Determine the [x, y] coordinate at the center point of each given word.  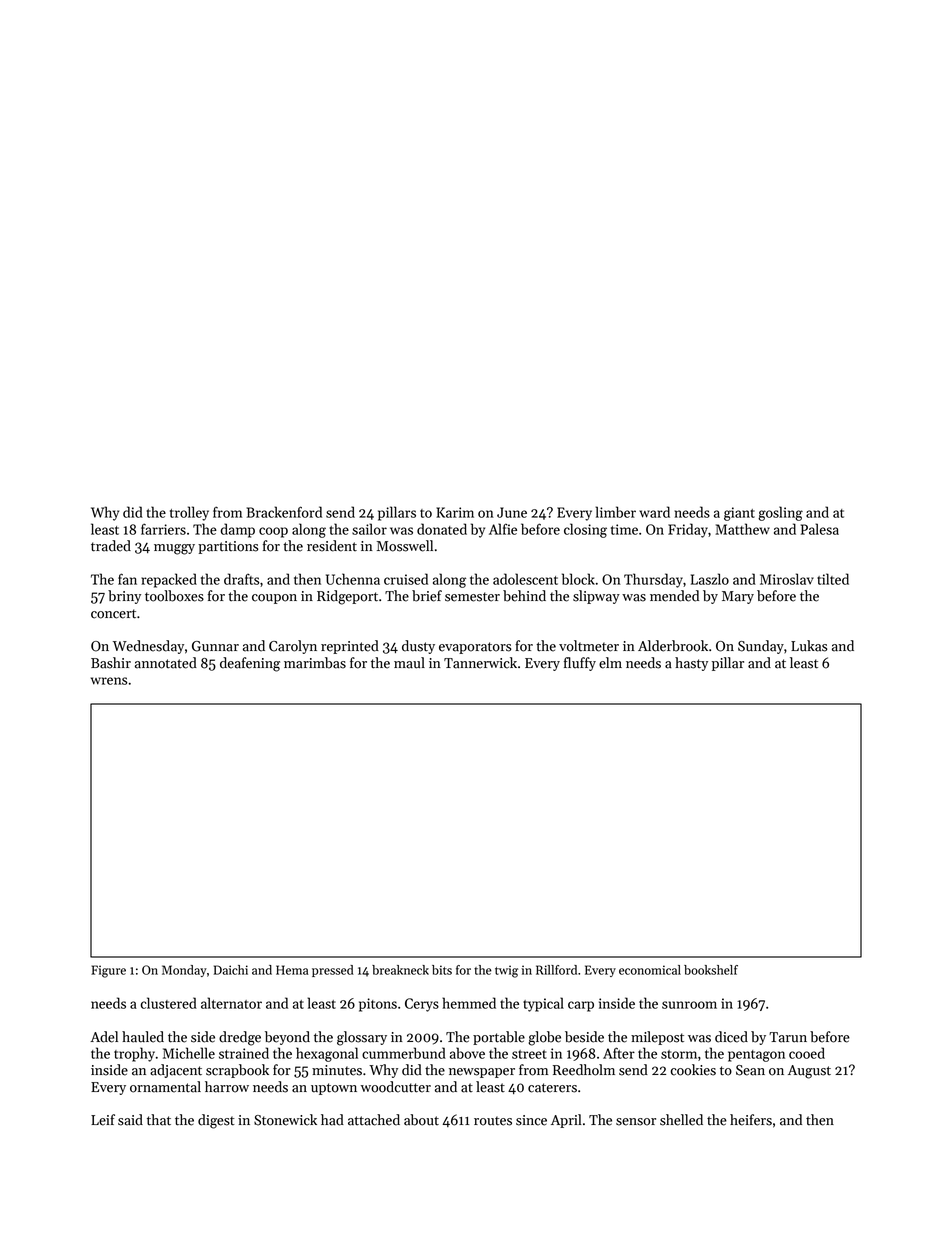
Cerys [422, 1005]
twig [506, 971]
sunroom [689, 1005]
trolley [189, 513]
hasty [691, 664]
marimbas [315, 663]
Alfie [503, 529]
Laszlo [710, 579]
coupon [274, 599]
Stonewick [285, 1120]
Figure [108, 971]
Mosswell [405, 546]
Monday [184, 971]
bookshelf [711, 970]
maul [409, 663]
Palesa [820, 529]
